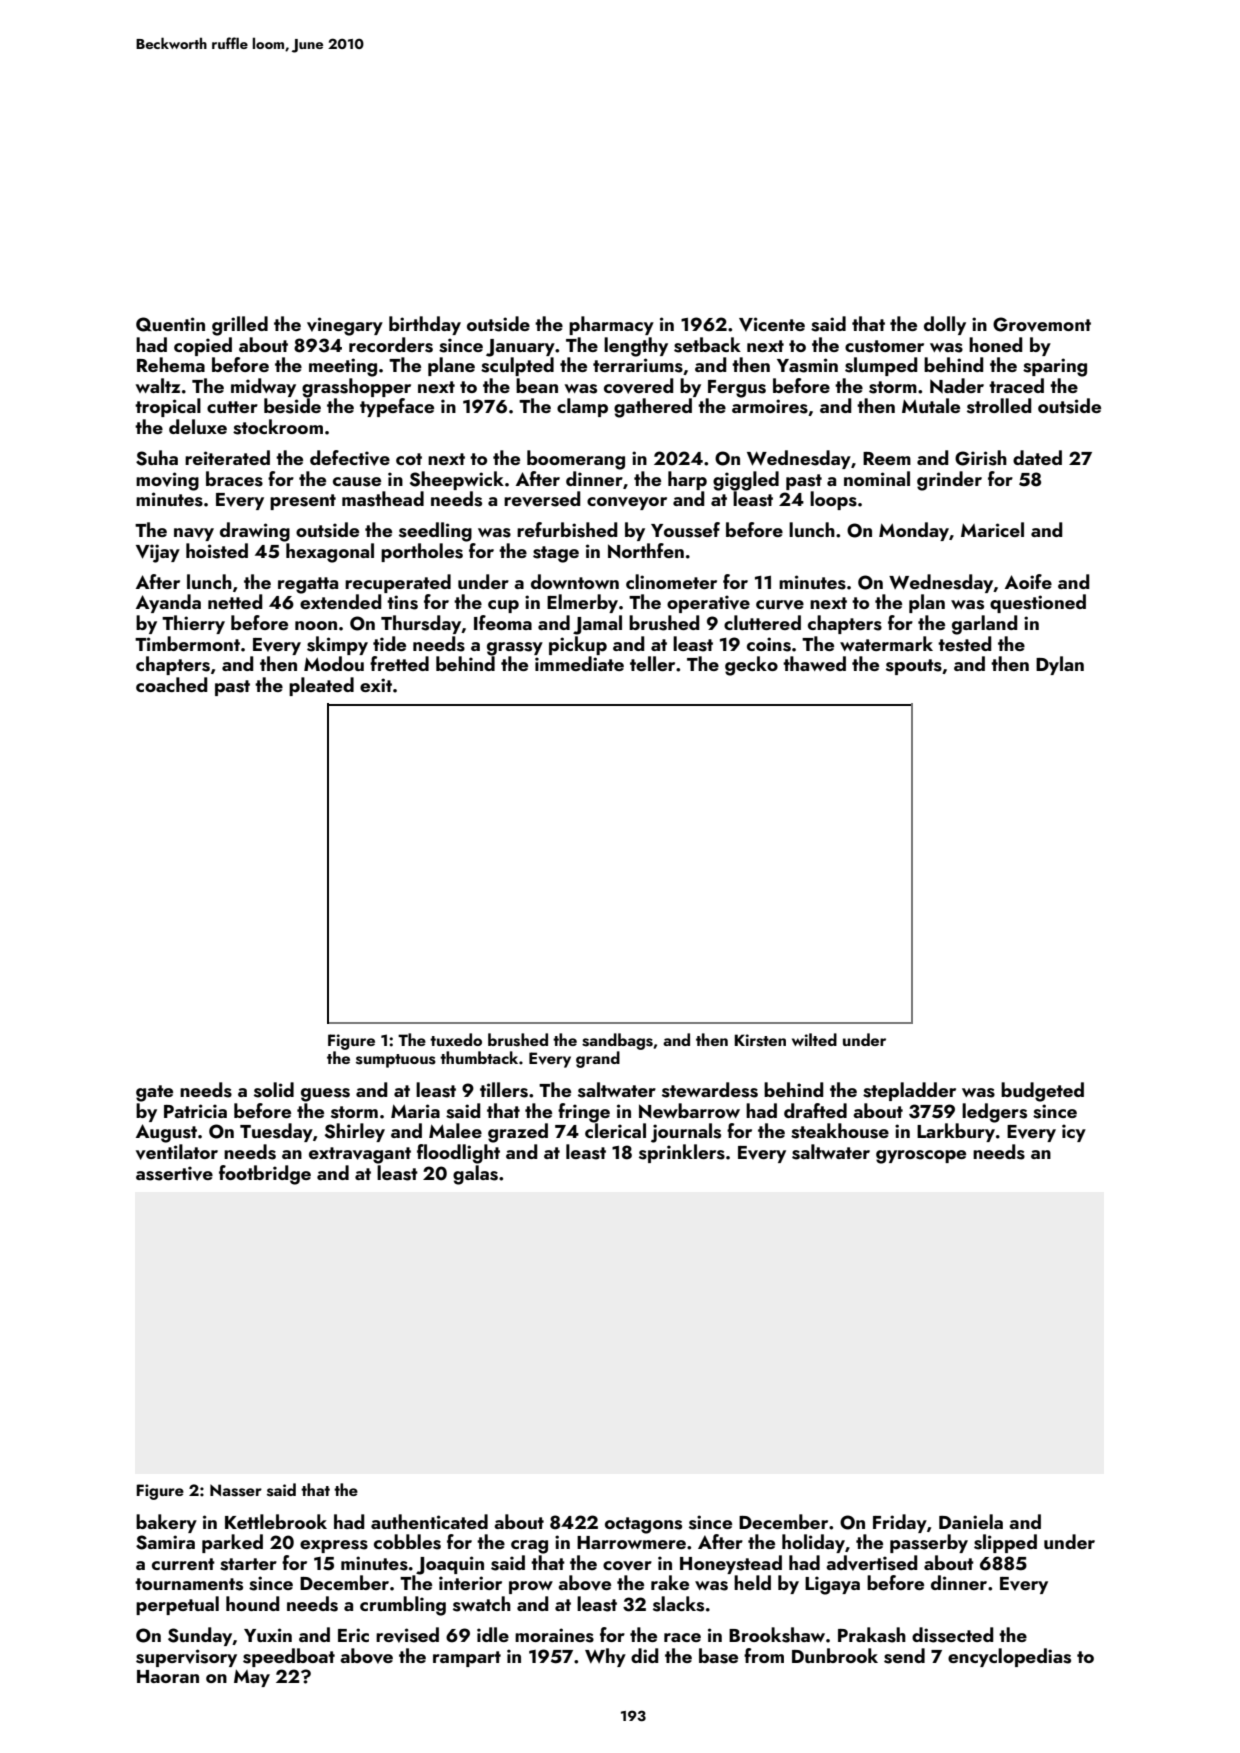  I want to click on sandbags, so click(617, 1041).
